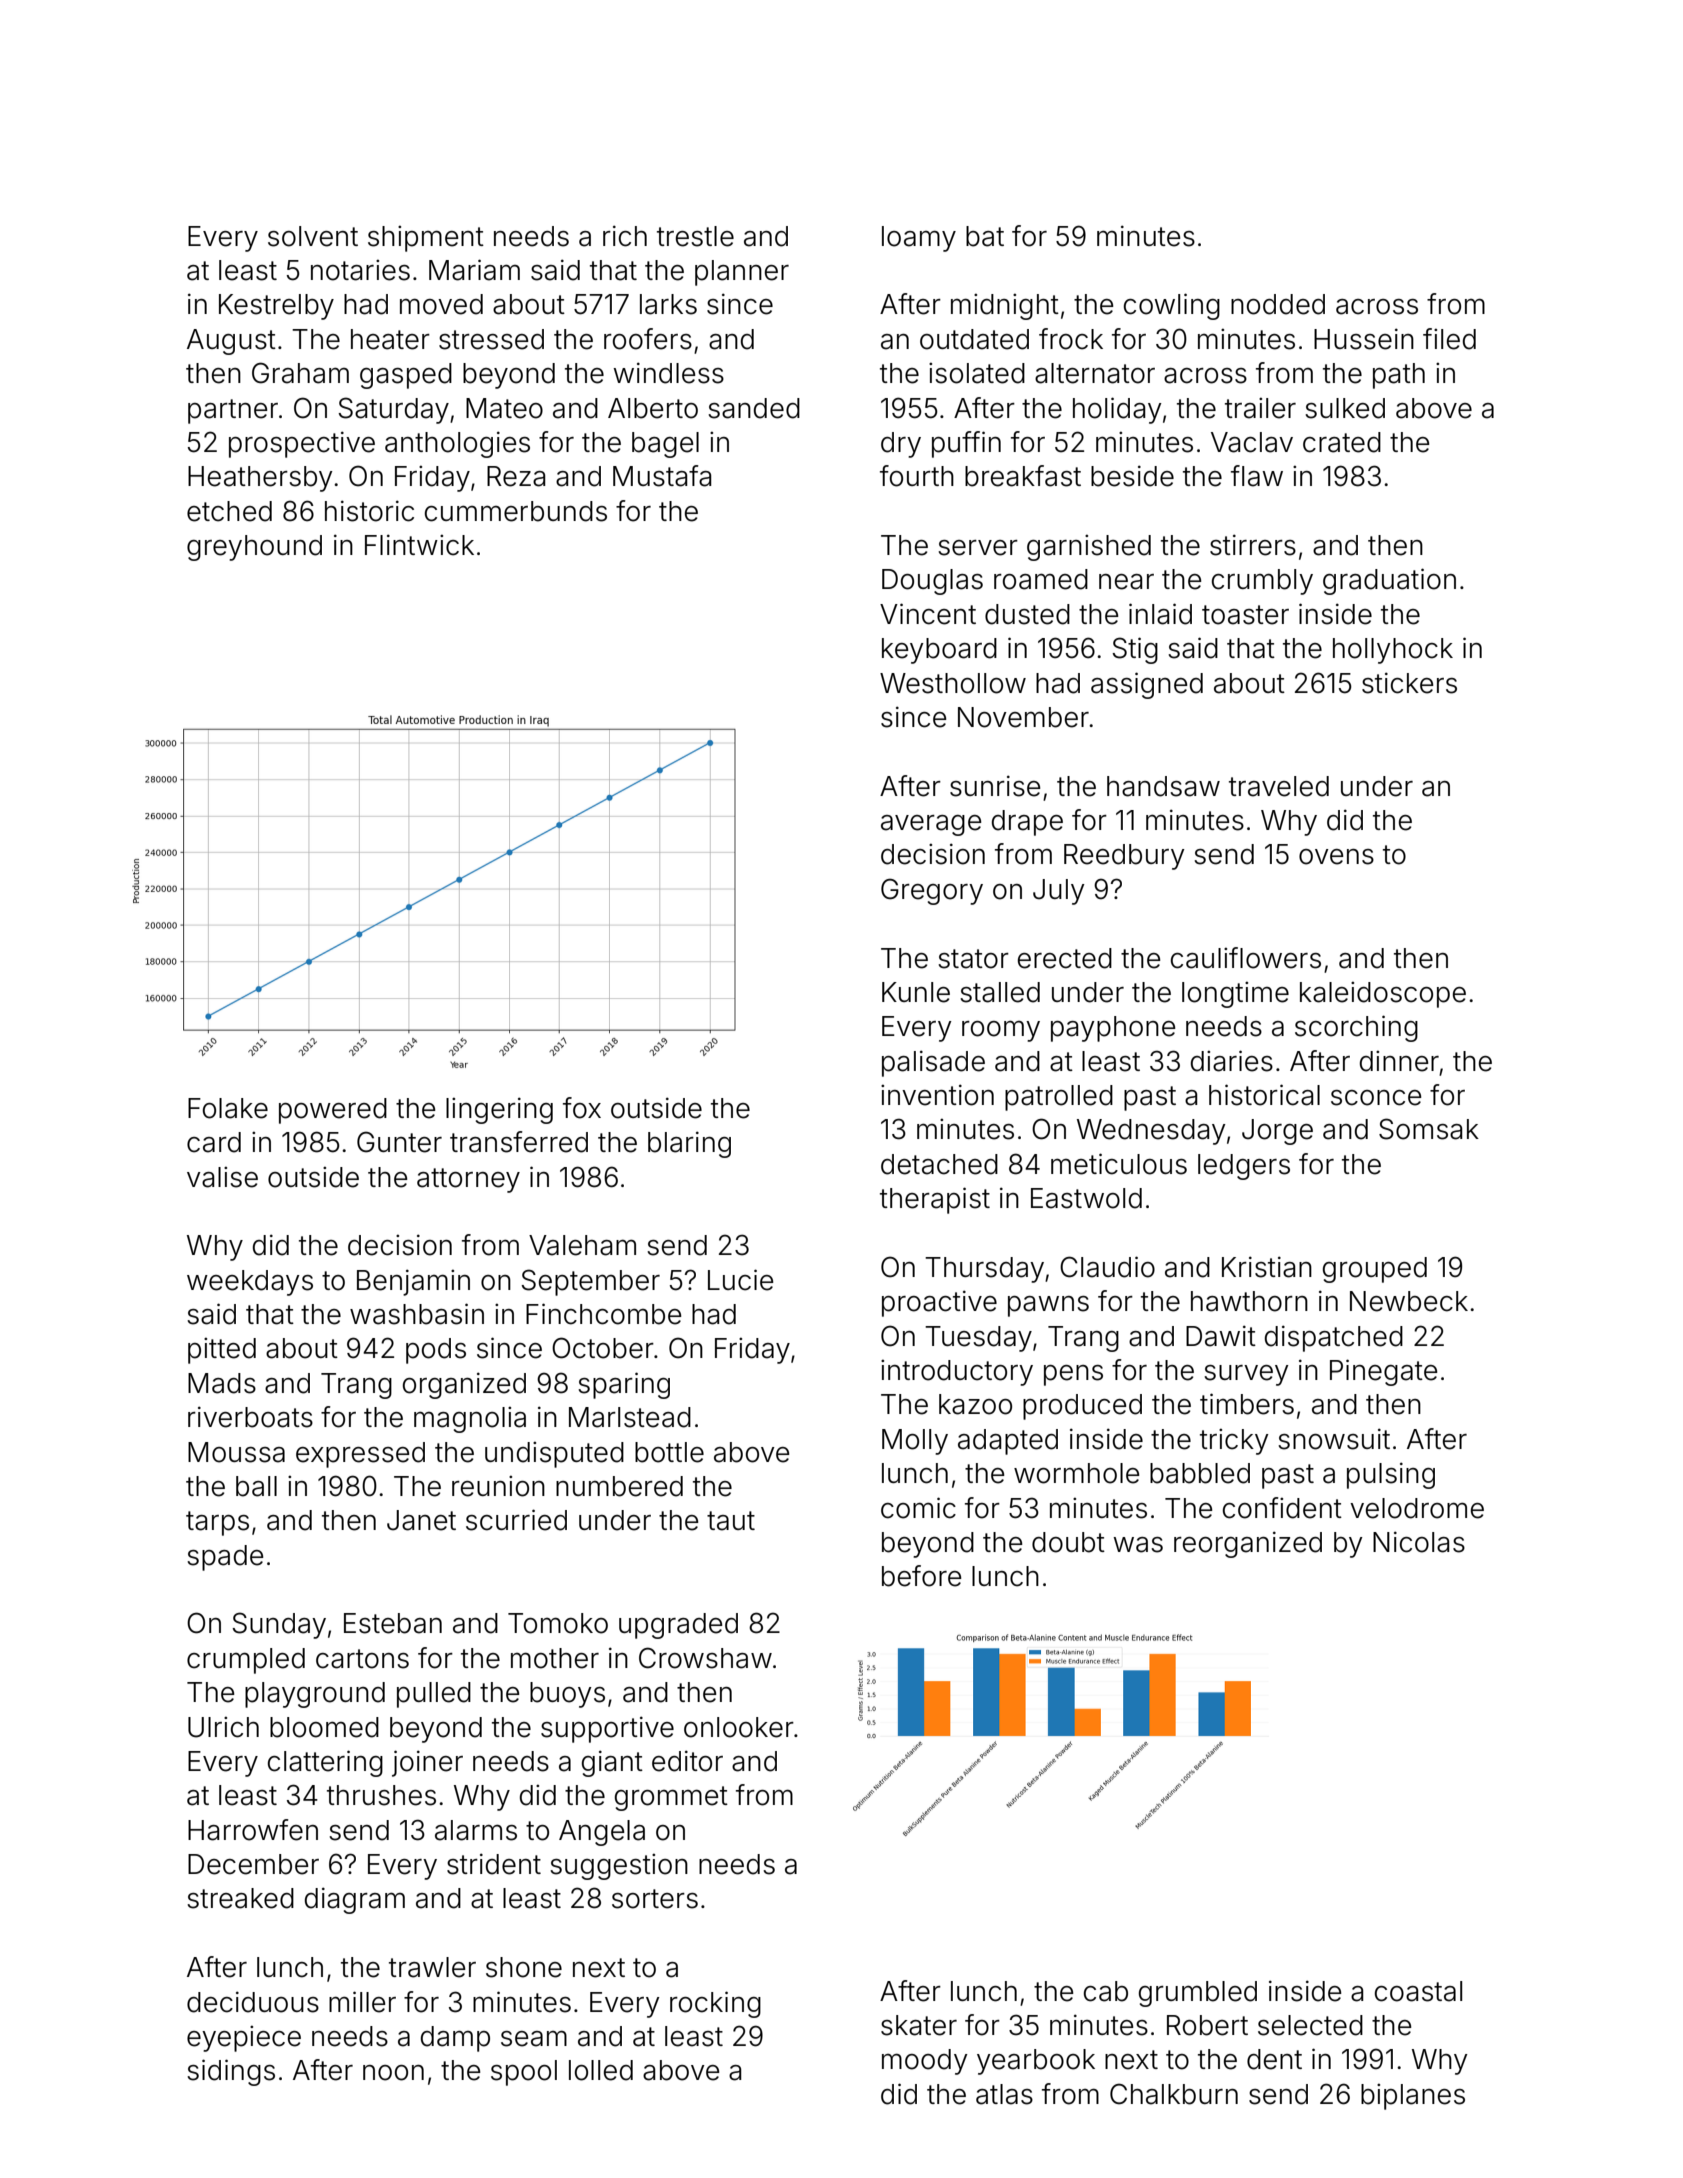  I want to click on Mustafa, so click(662, 476).
